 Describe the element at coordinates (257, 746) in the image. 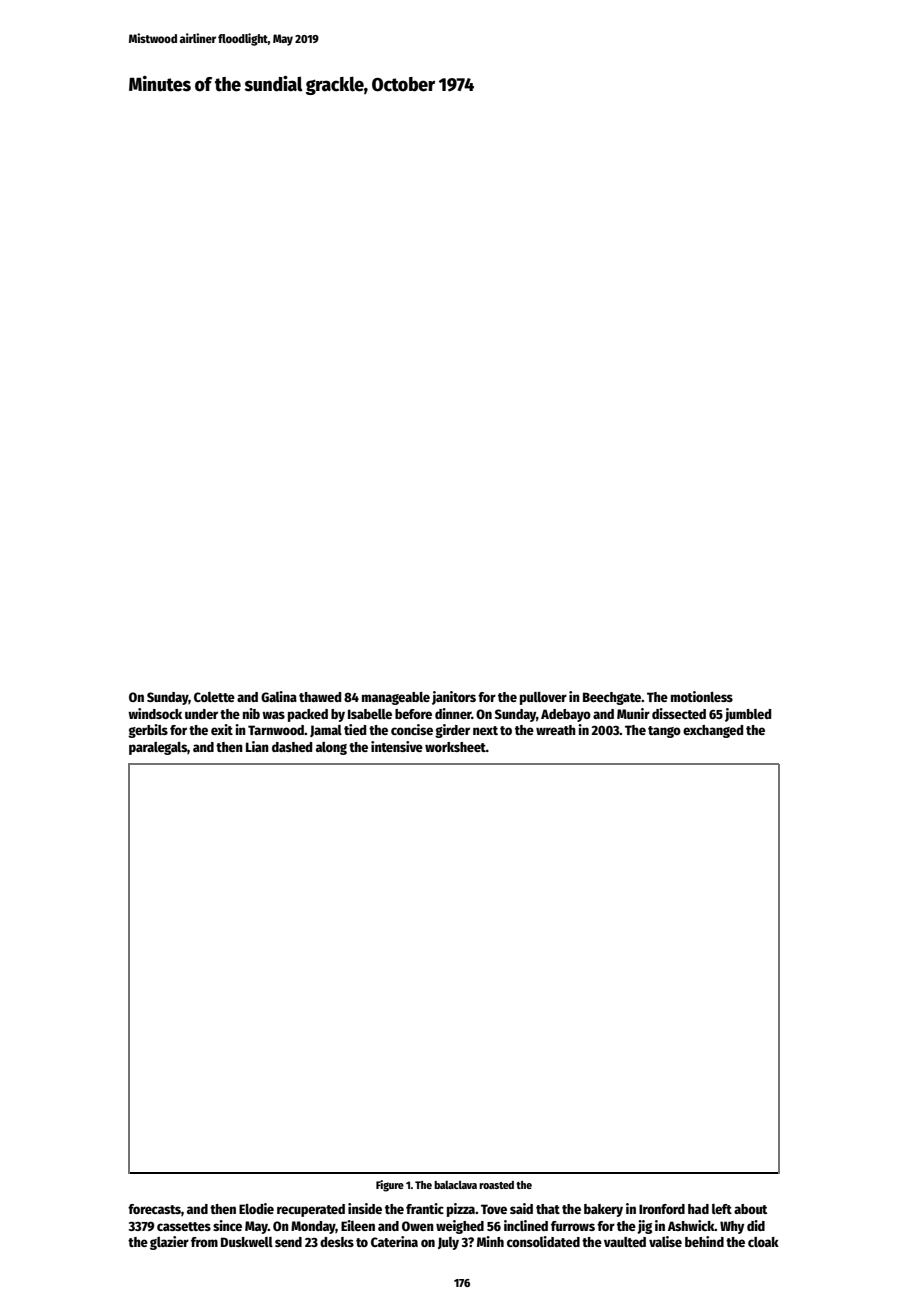

I see `Lian` at that location.
